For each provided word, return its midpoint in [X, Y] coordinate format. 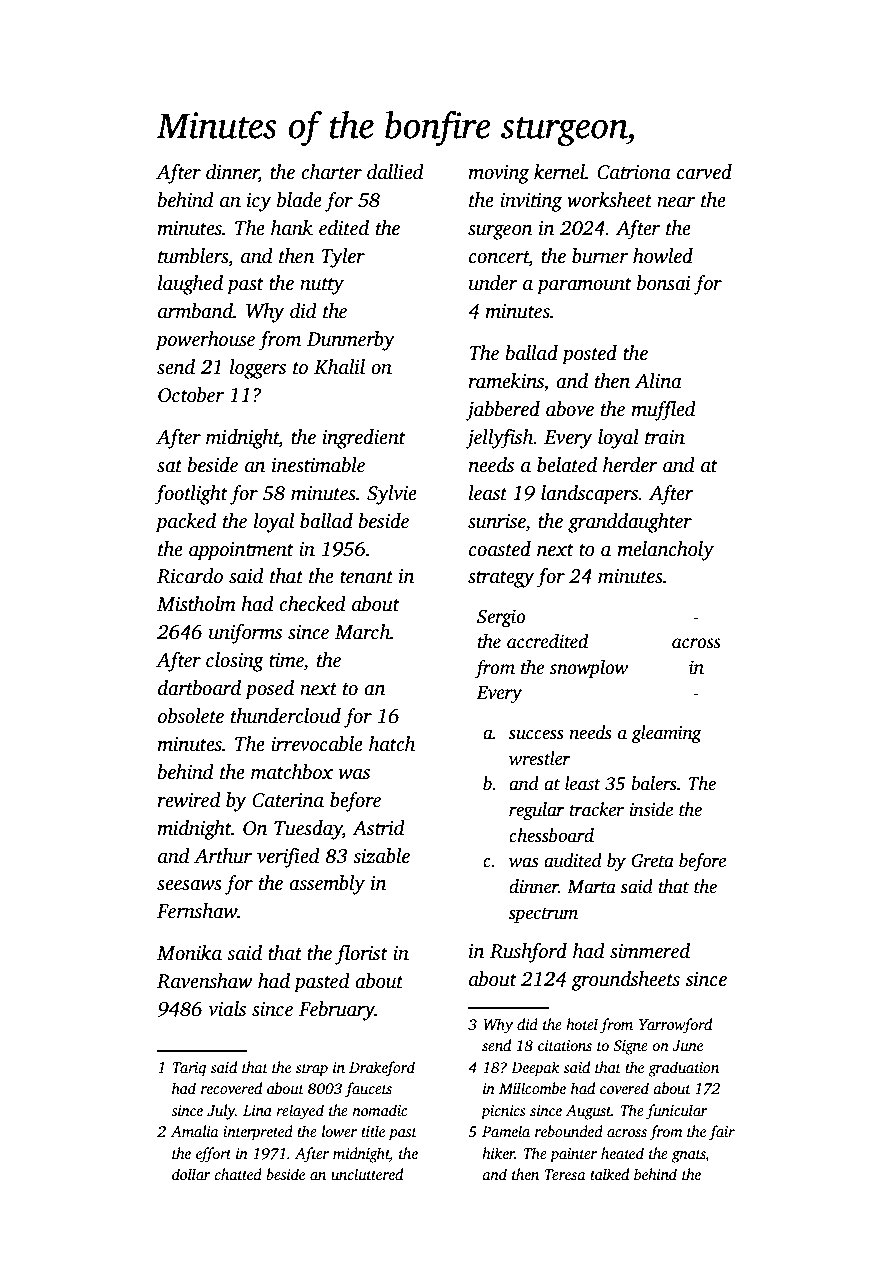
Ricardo [190, 576]
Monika [189, 953]
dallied [395, 172]
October [191, 395]
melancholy [665, 551]
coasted [500, 549]
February [337, 1011]
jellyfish [499, 439]
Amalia [195, 1131]
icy [259, 202]
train [665, 437]
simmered [650, 951]
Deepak [535, 1069]
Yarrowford [675, 1026]
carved [704, 172]
